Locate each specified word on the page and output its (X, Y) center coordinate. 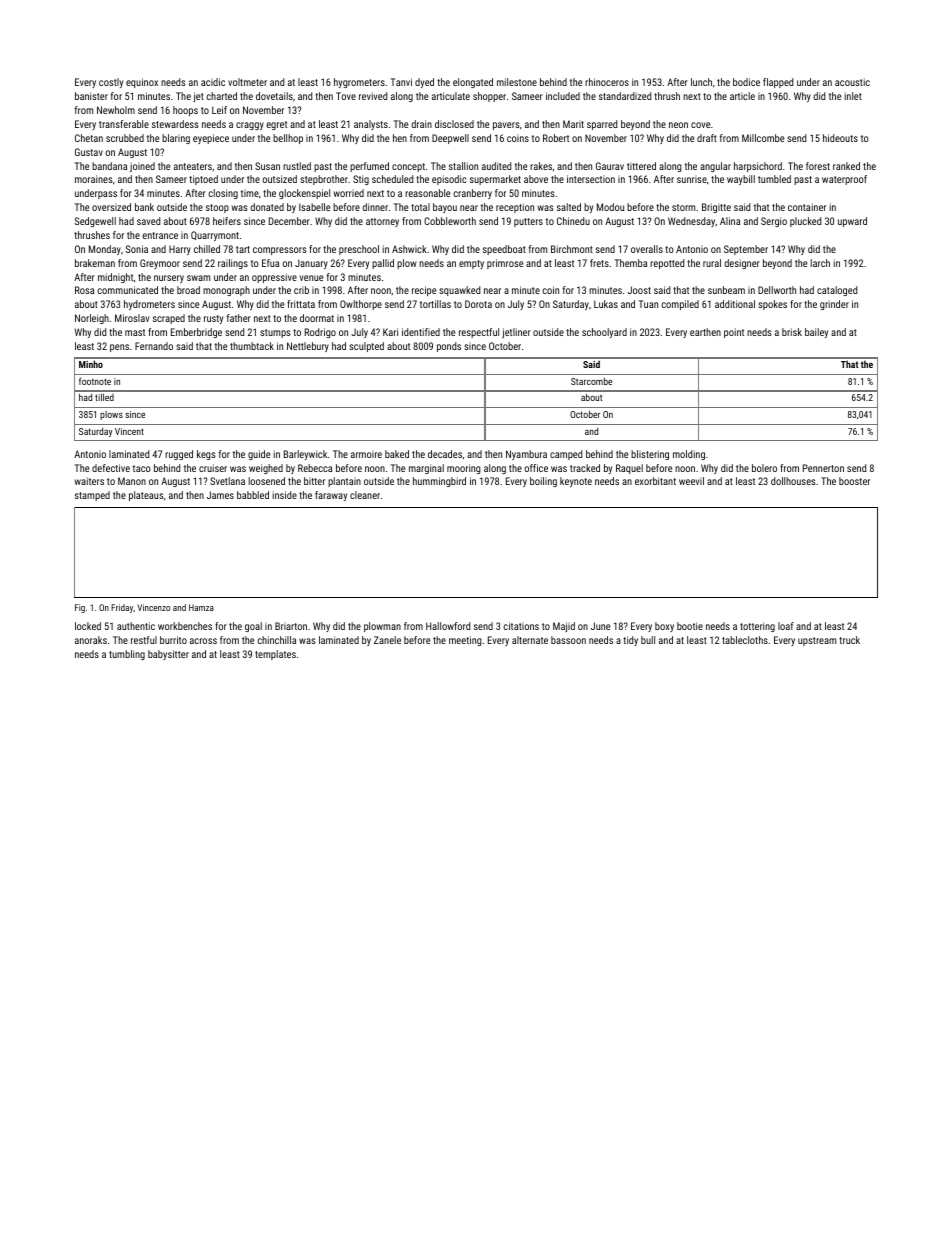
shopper (489, 97)
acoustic (852, 82)
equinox (142, 83)
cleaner (365, 495)
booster (854, 481)
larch (820, 263)
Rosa (84, 290)
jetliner (516, 333)
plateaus (146, 496)
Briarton (291, 626)
